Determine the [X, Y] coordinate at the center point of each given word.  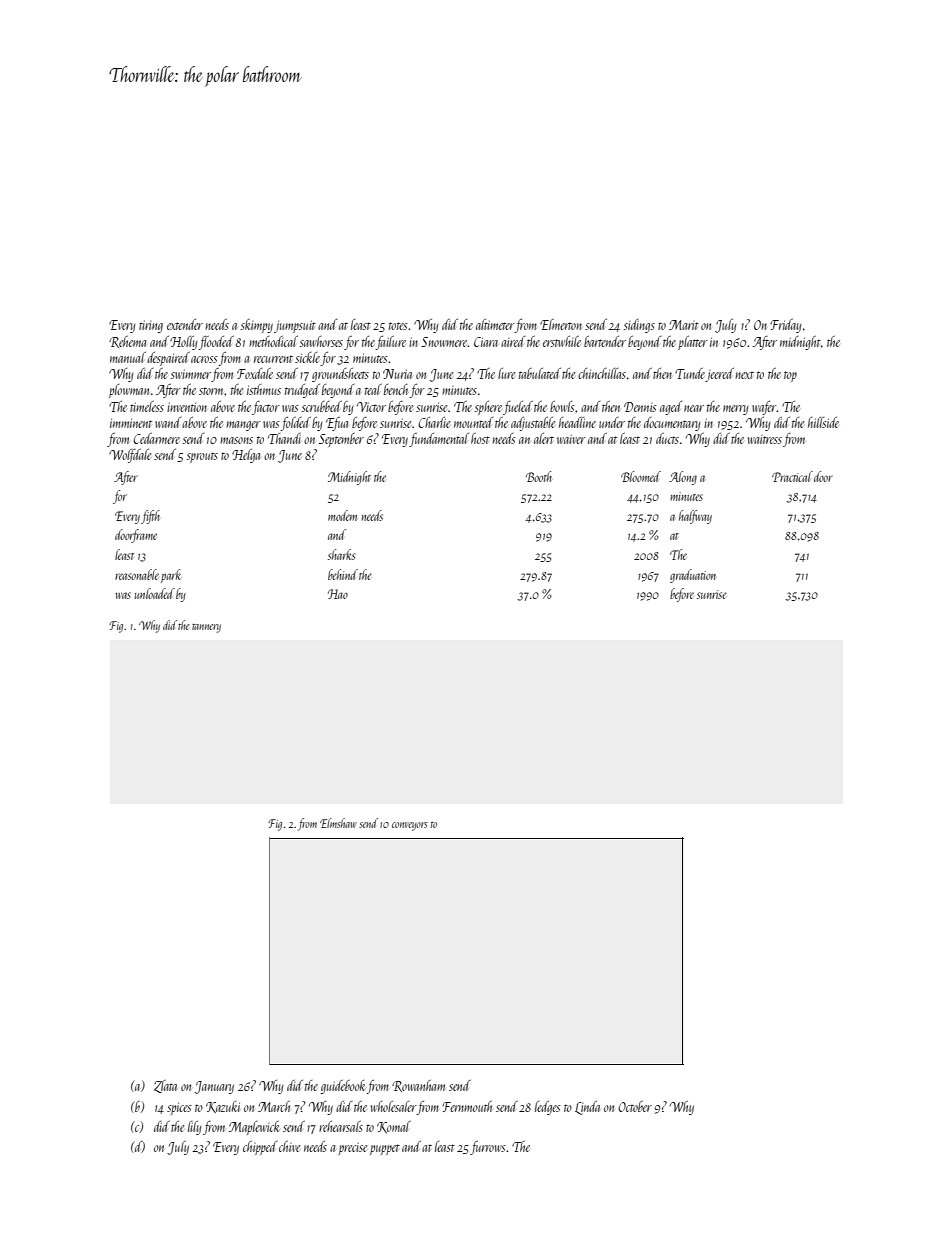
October [635, 1106]
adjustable [533, 424]
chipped [260, 1148]
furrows [488, 1148]
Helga [246, 456]
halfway [695, 517]
